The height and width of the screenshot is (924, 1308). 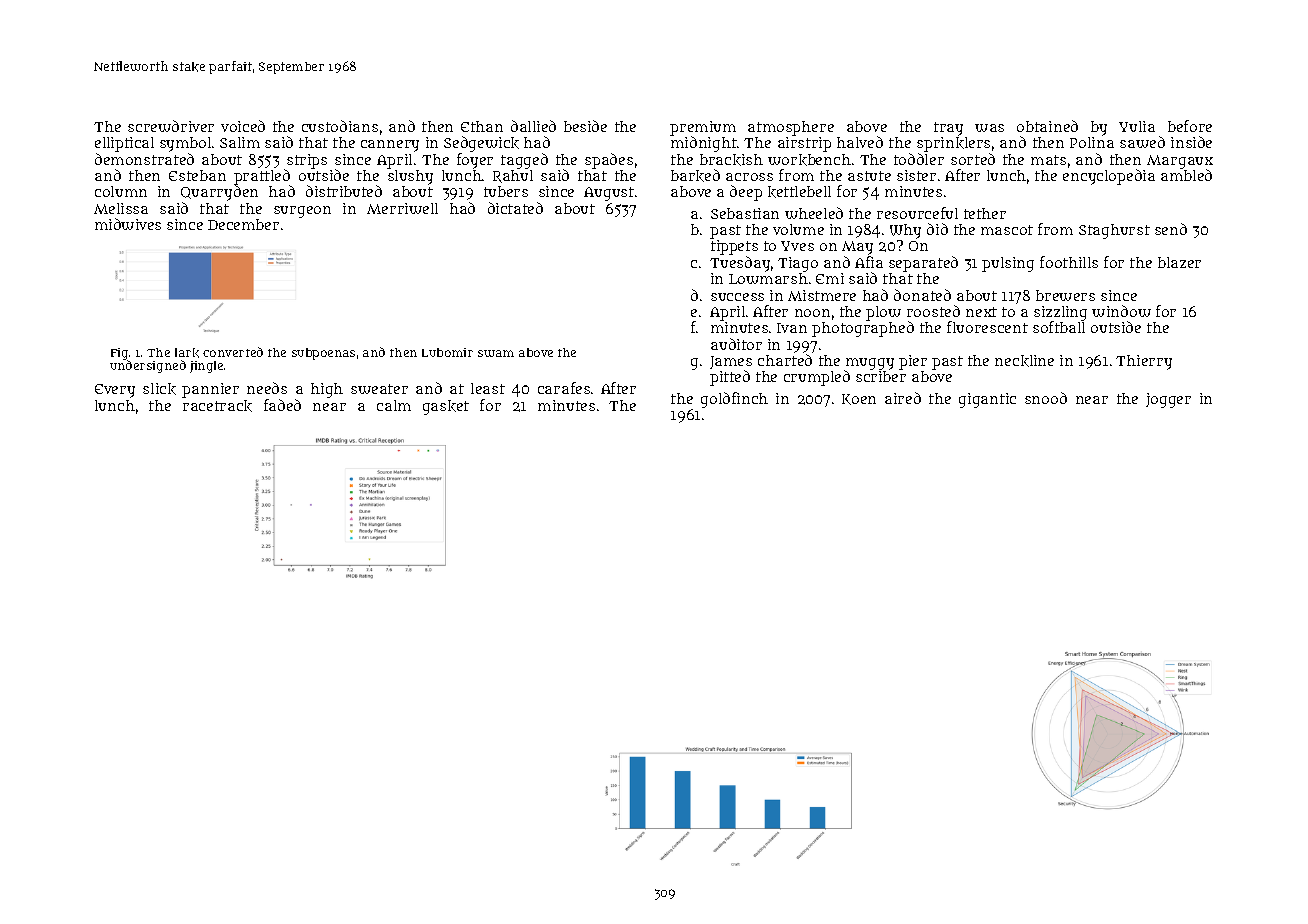 I want to click on goldfinch, so click(x=734, y=400).
